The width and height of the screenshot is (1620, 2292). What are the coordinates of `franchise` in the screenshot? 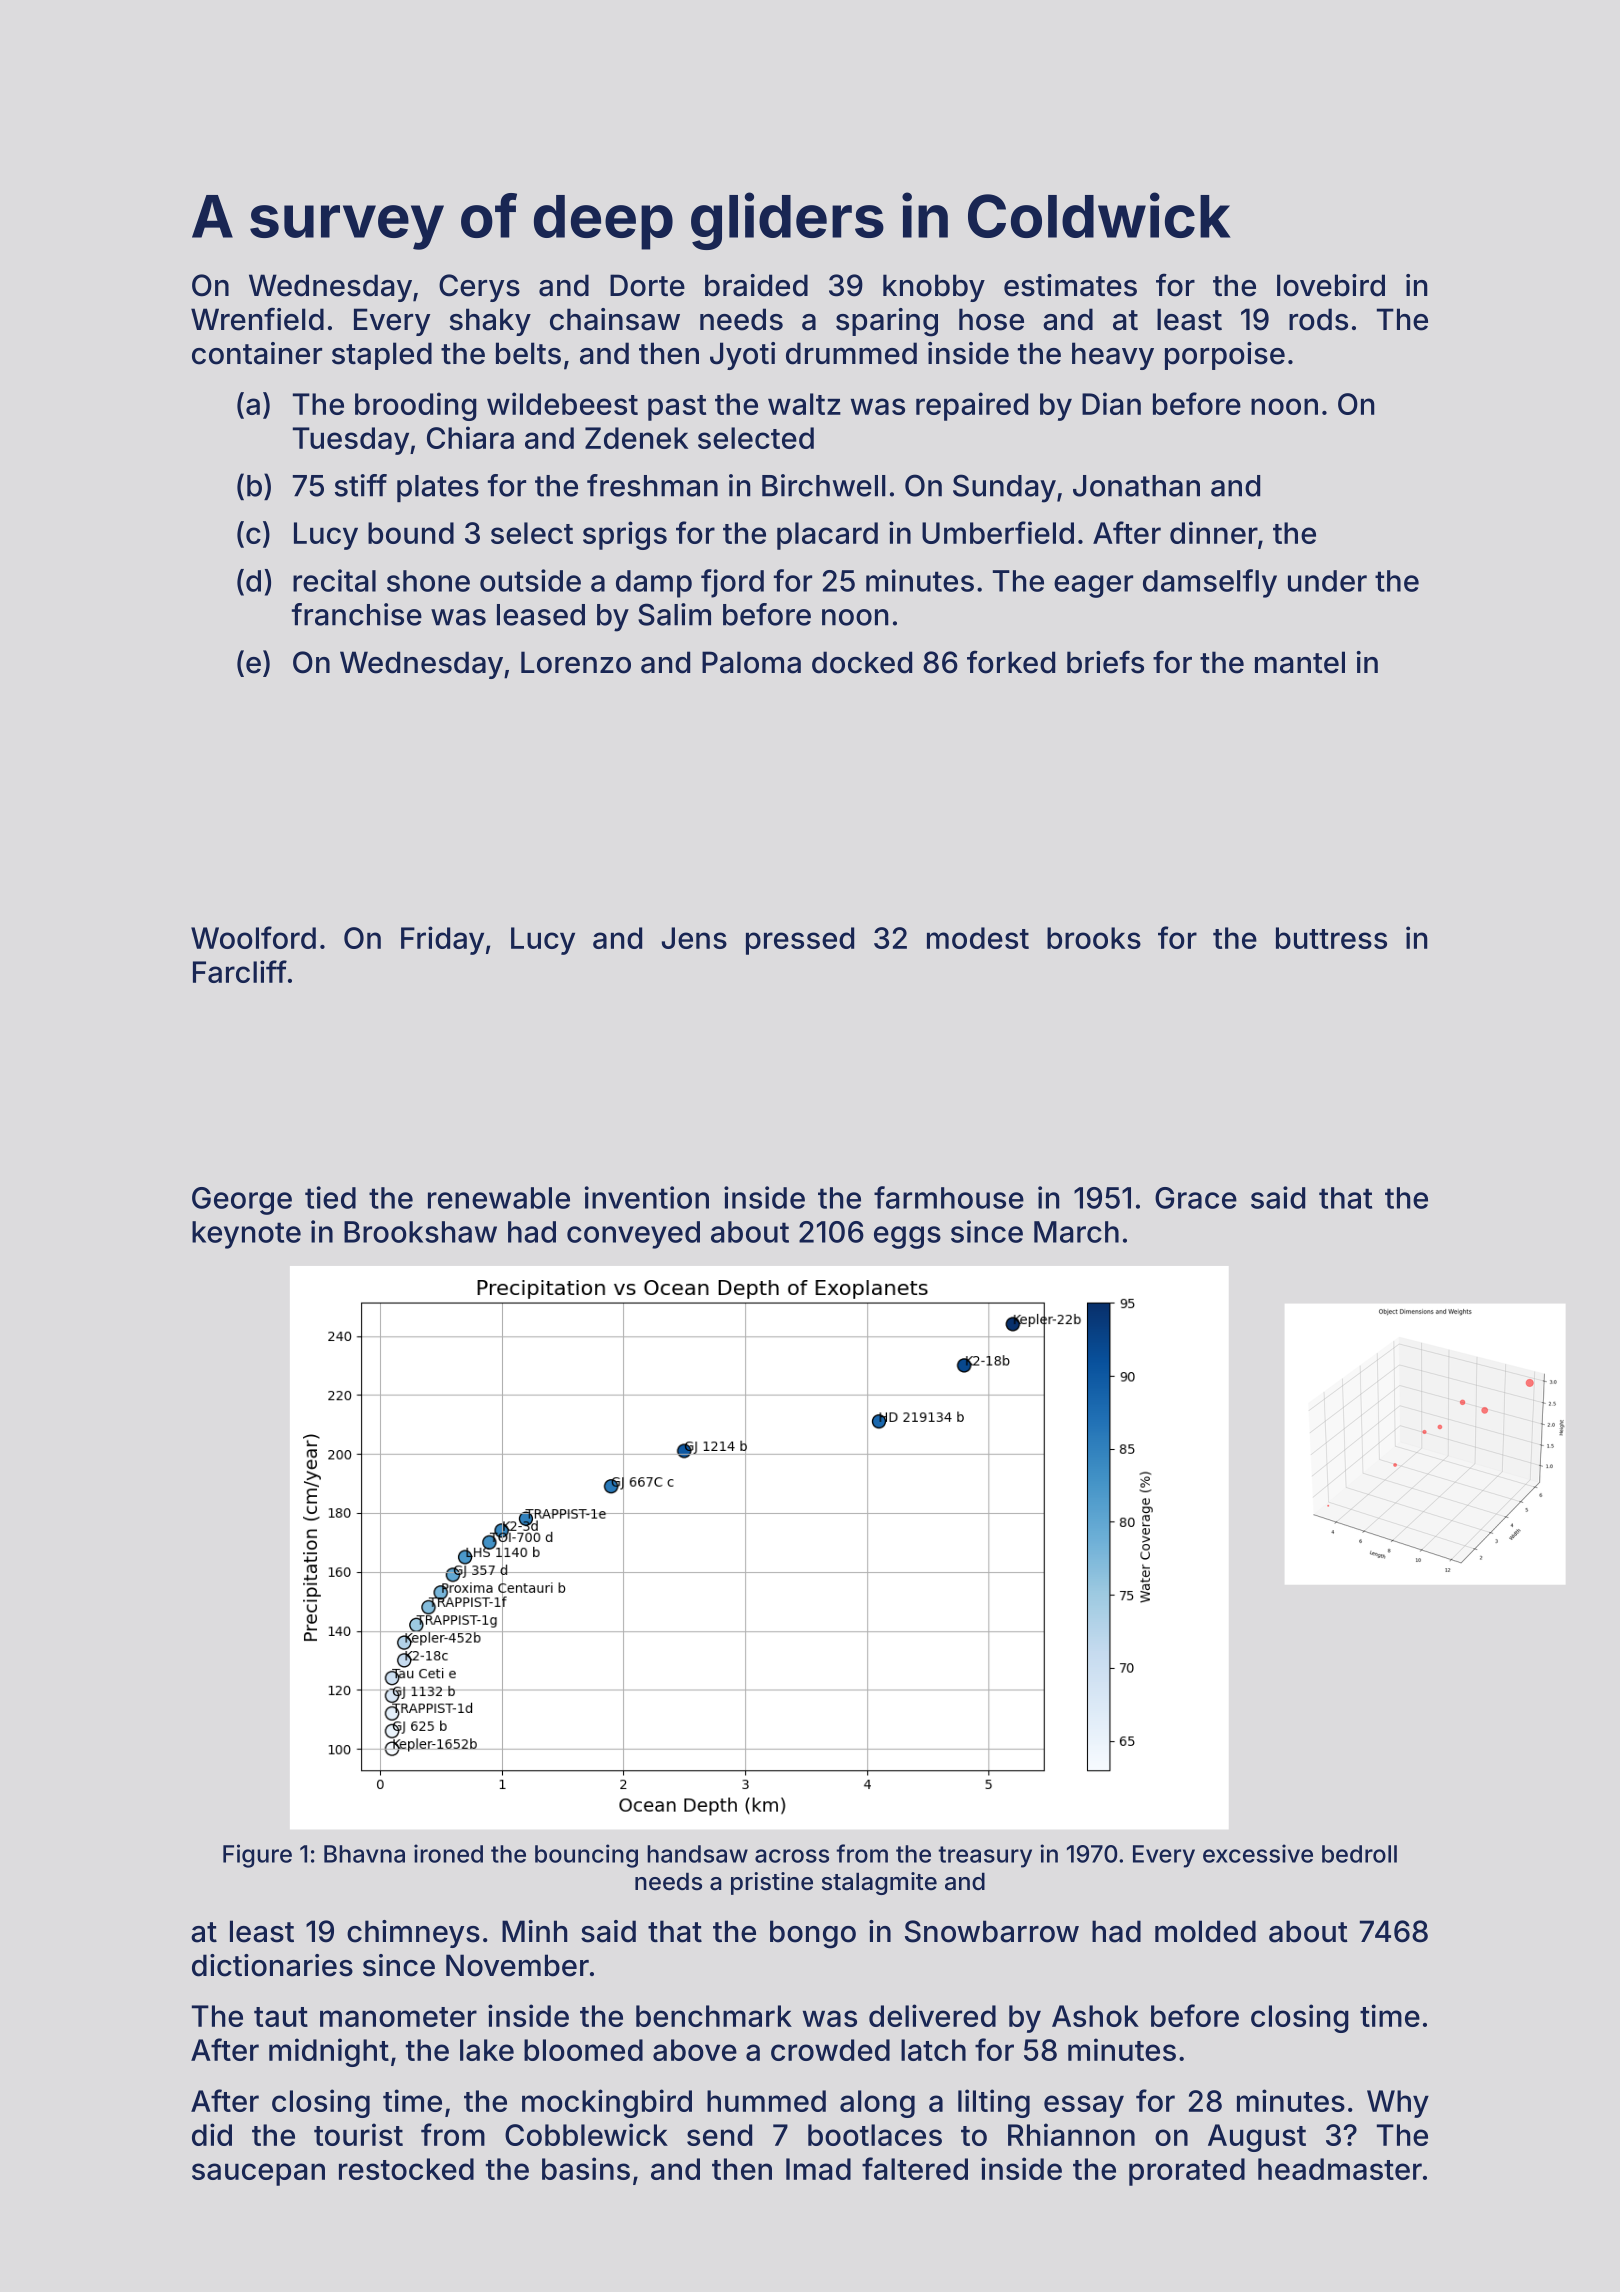 It's located at (357, 614).
